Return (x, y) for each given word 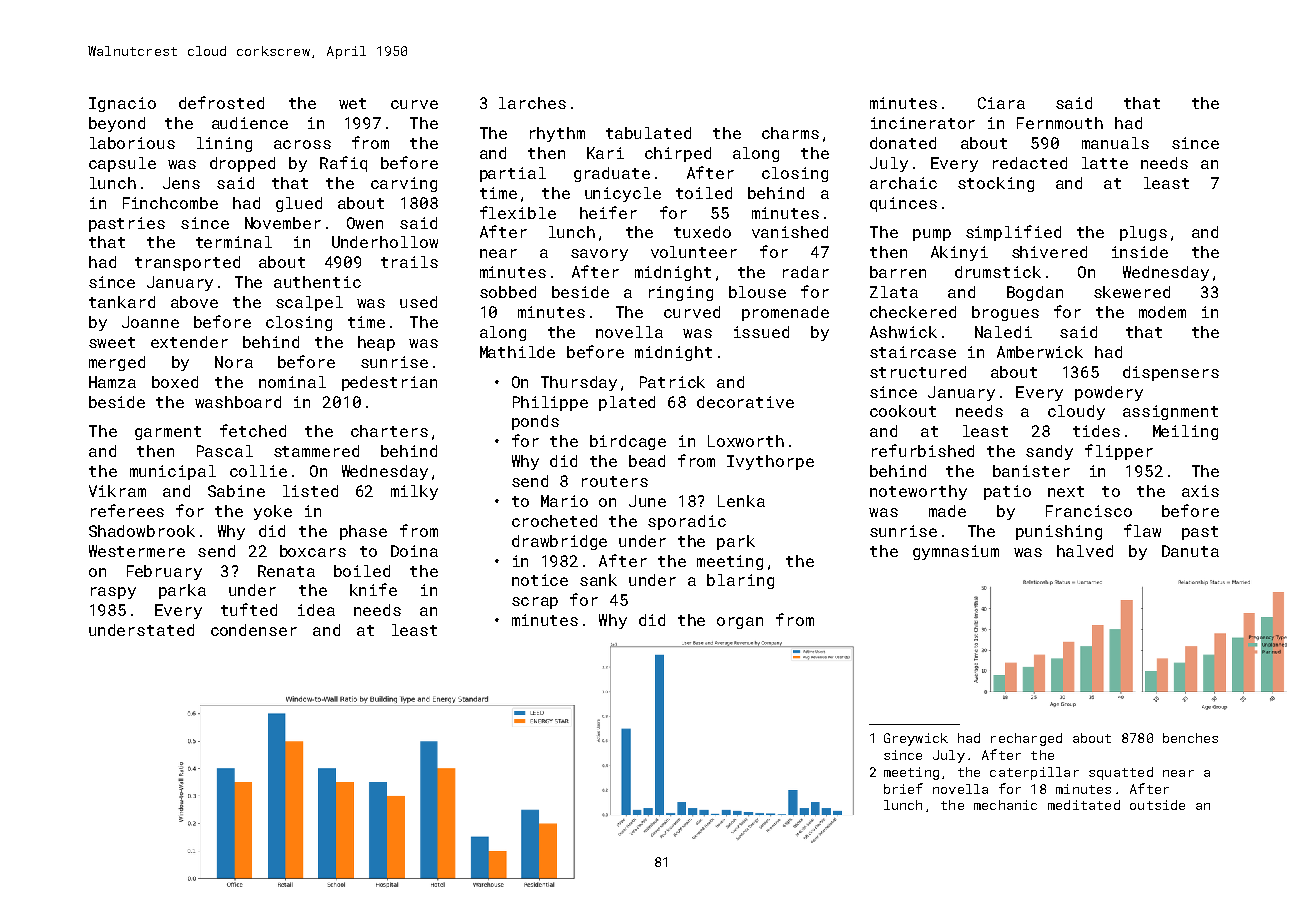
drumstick (998, 272)
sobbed (508, 292)
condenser (254, 630)
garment (168, 433)
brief (903, 788)
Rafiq (343, 164)
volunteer (694, 252)
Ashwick (903, 332)
